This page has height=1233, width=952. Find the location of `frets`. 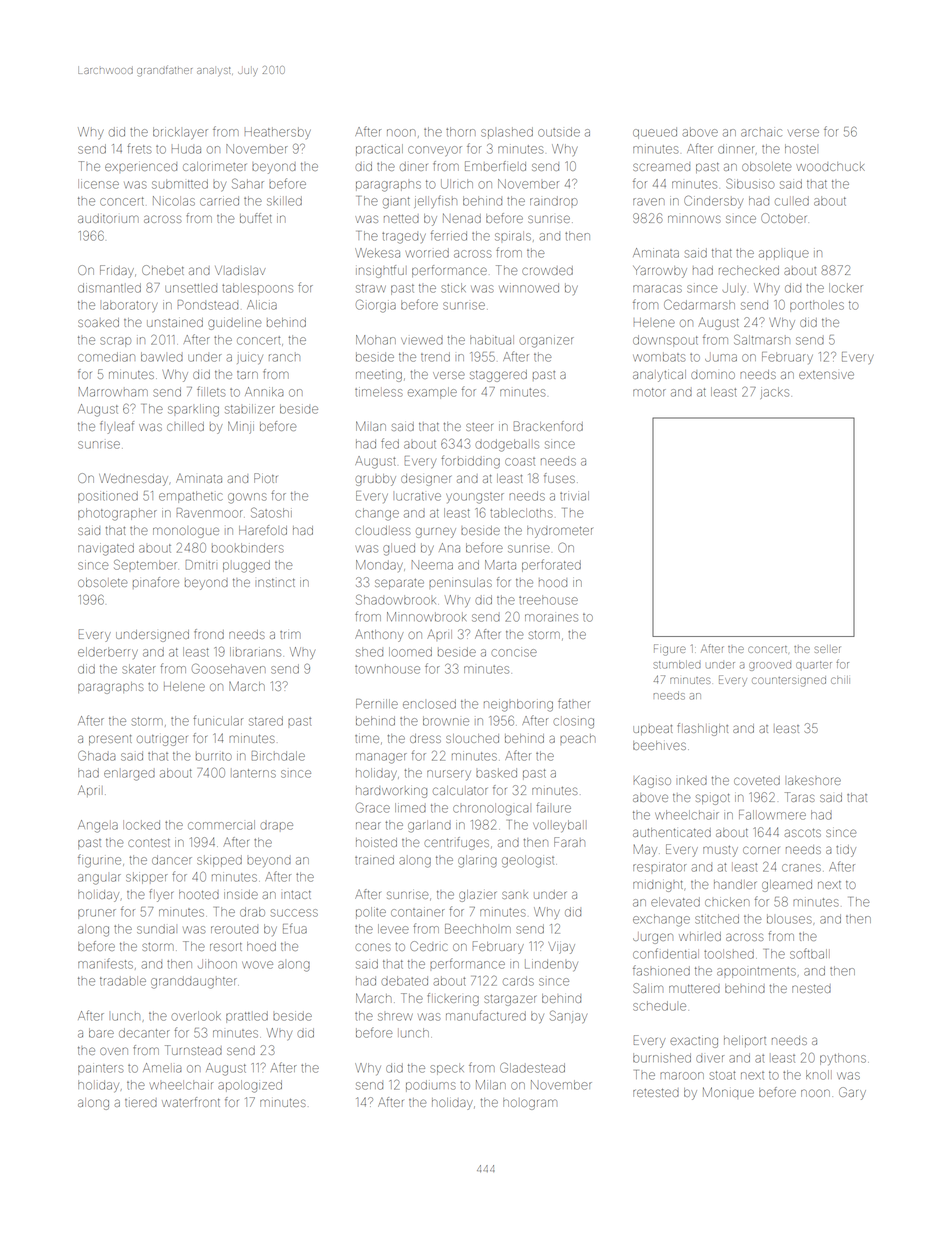

frets is located at coordinates (139, 148).
